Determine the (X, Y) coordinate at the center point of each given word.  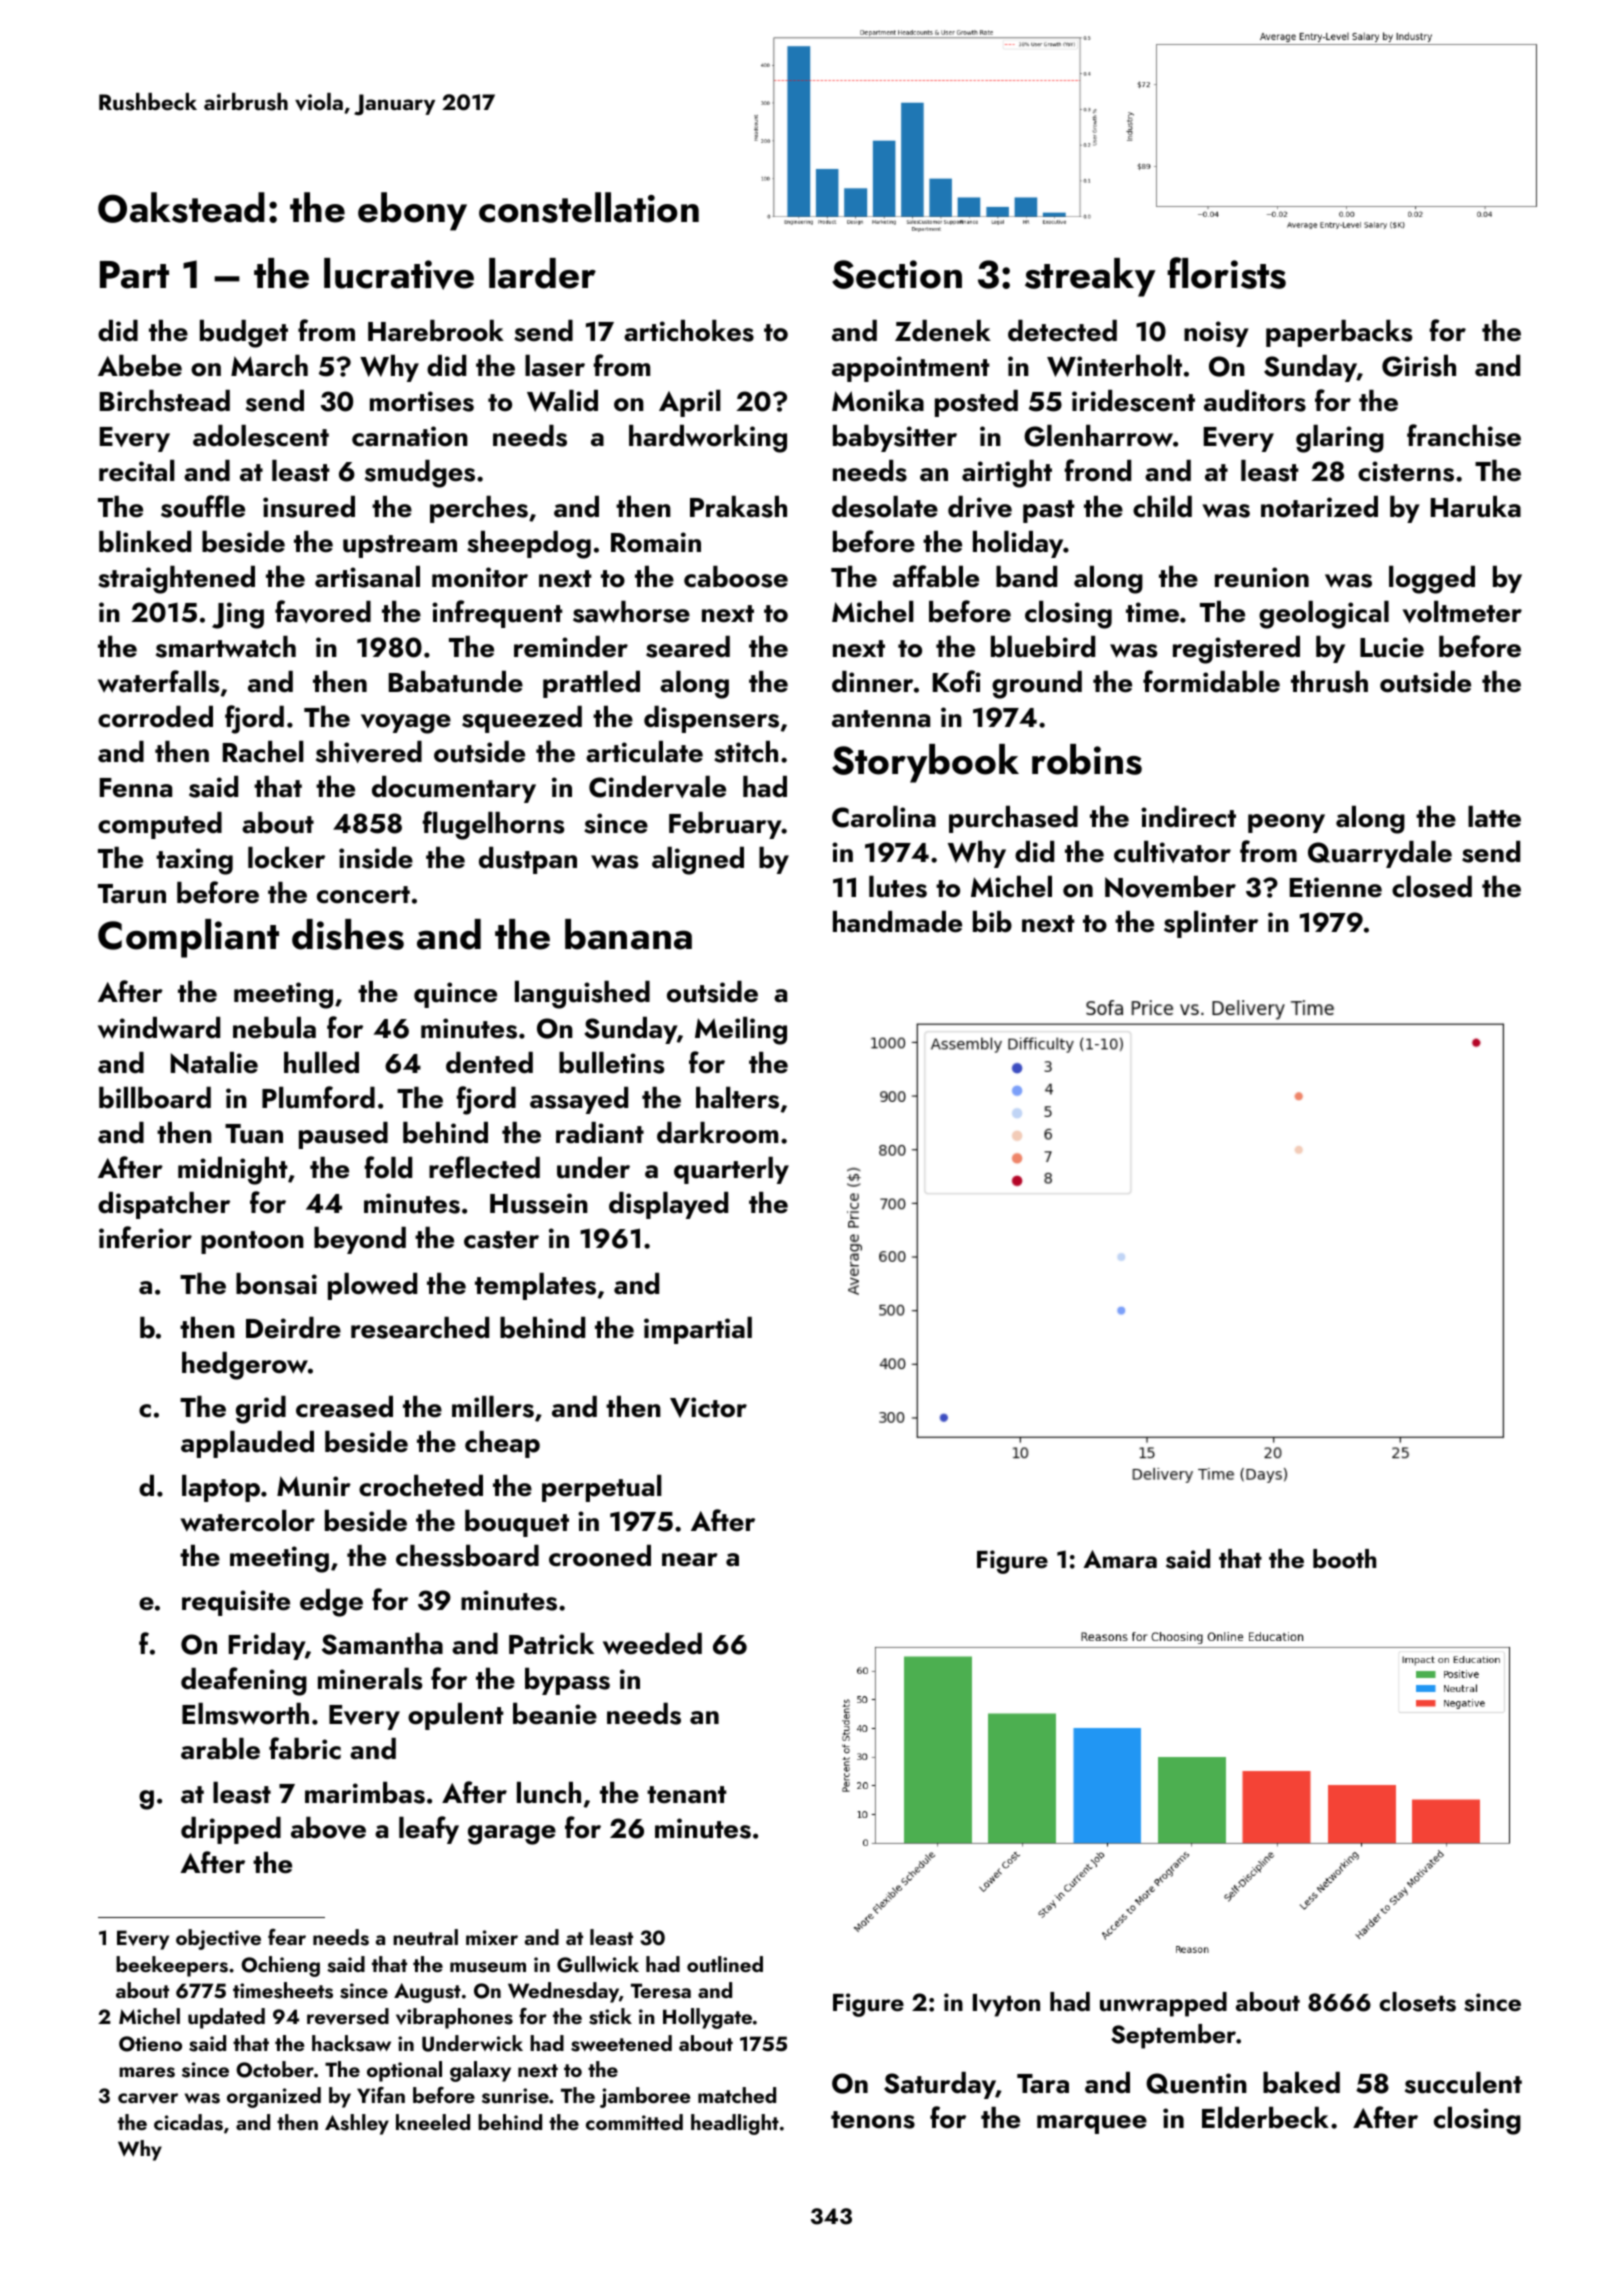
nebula (274, 1028)
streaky (1090, 277)
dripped (231, 1830)
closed (1432, 887)
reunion (1262, 577)
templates (535, 1286)
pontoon (252, 1242)
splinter (1211, 924)
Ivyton (1006, 2005)
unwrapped (1163, 2004)
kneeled (433, 2122)
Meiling (741, 1031)
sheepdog (529, 545)
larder (542, 273)
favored (323, 611)
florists (1226, 273)
